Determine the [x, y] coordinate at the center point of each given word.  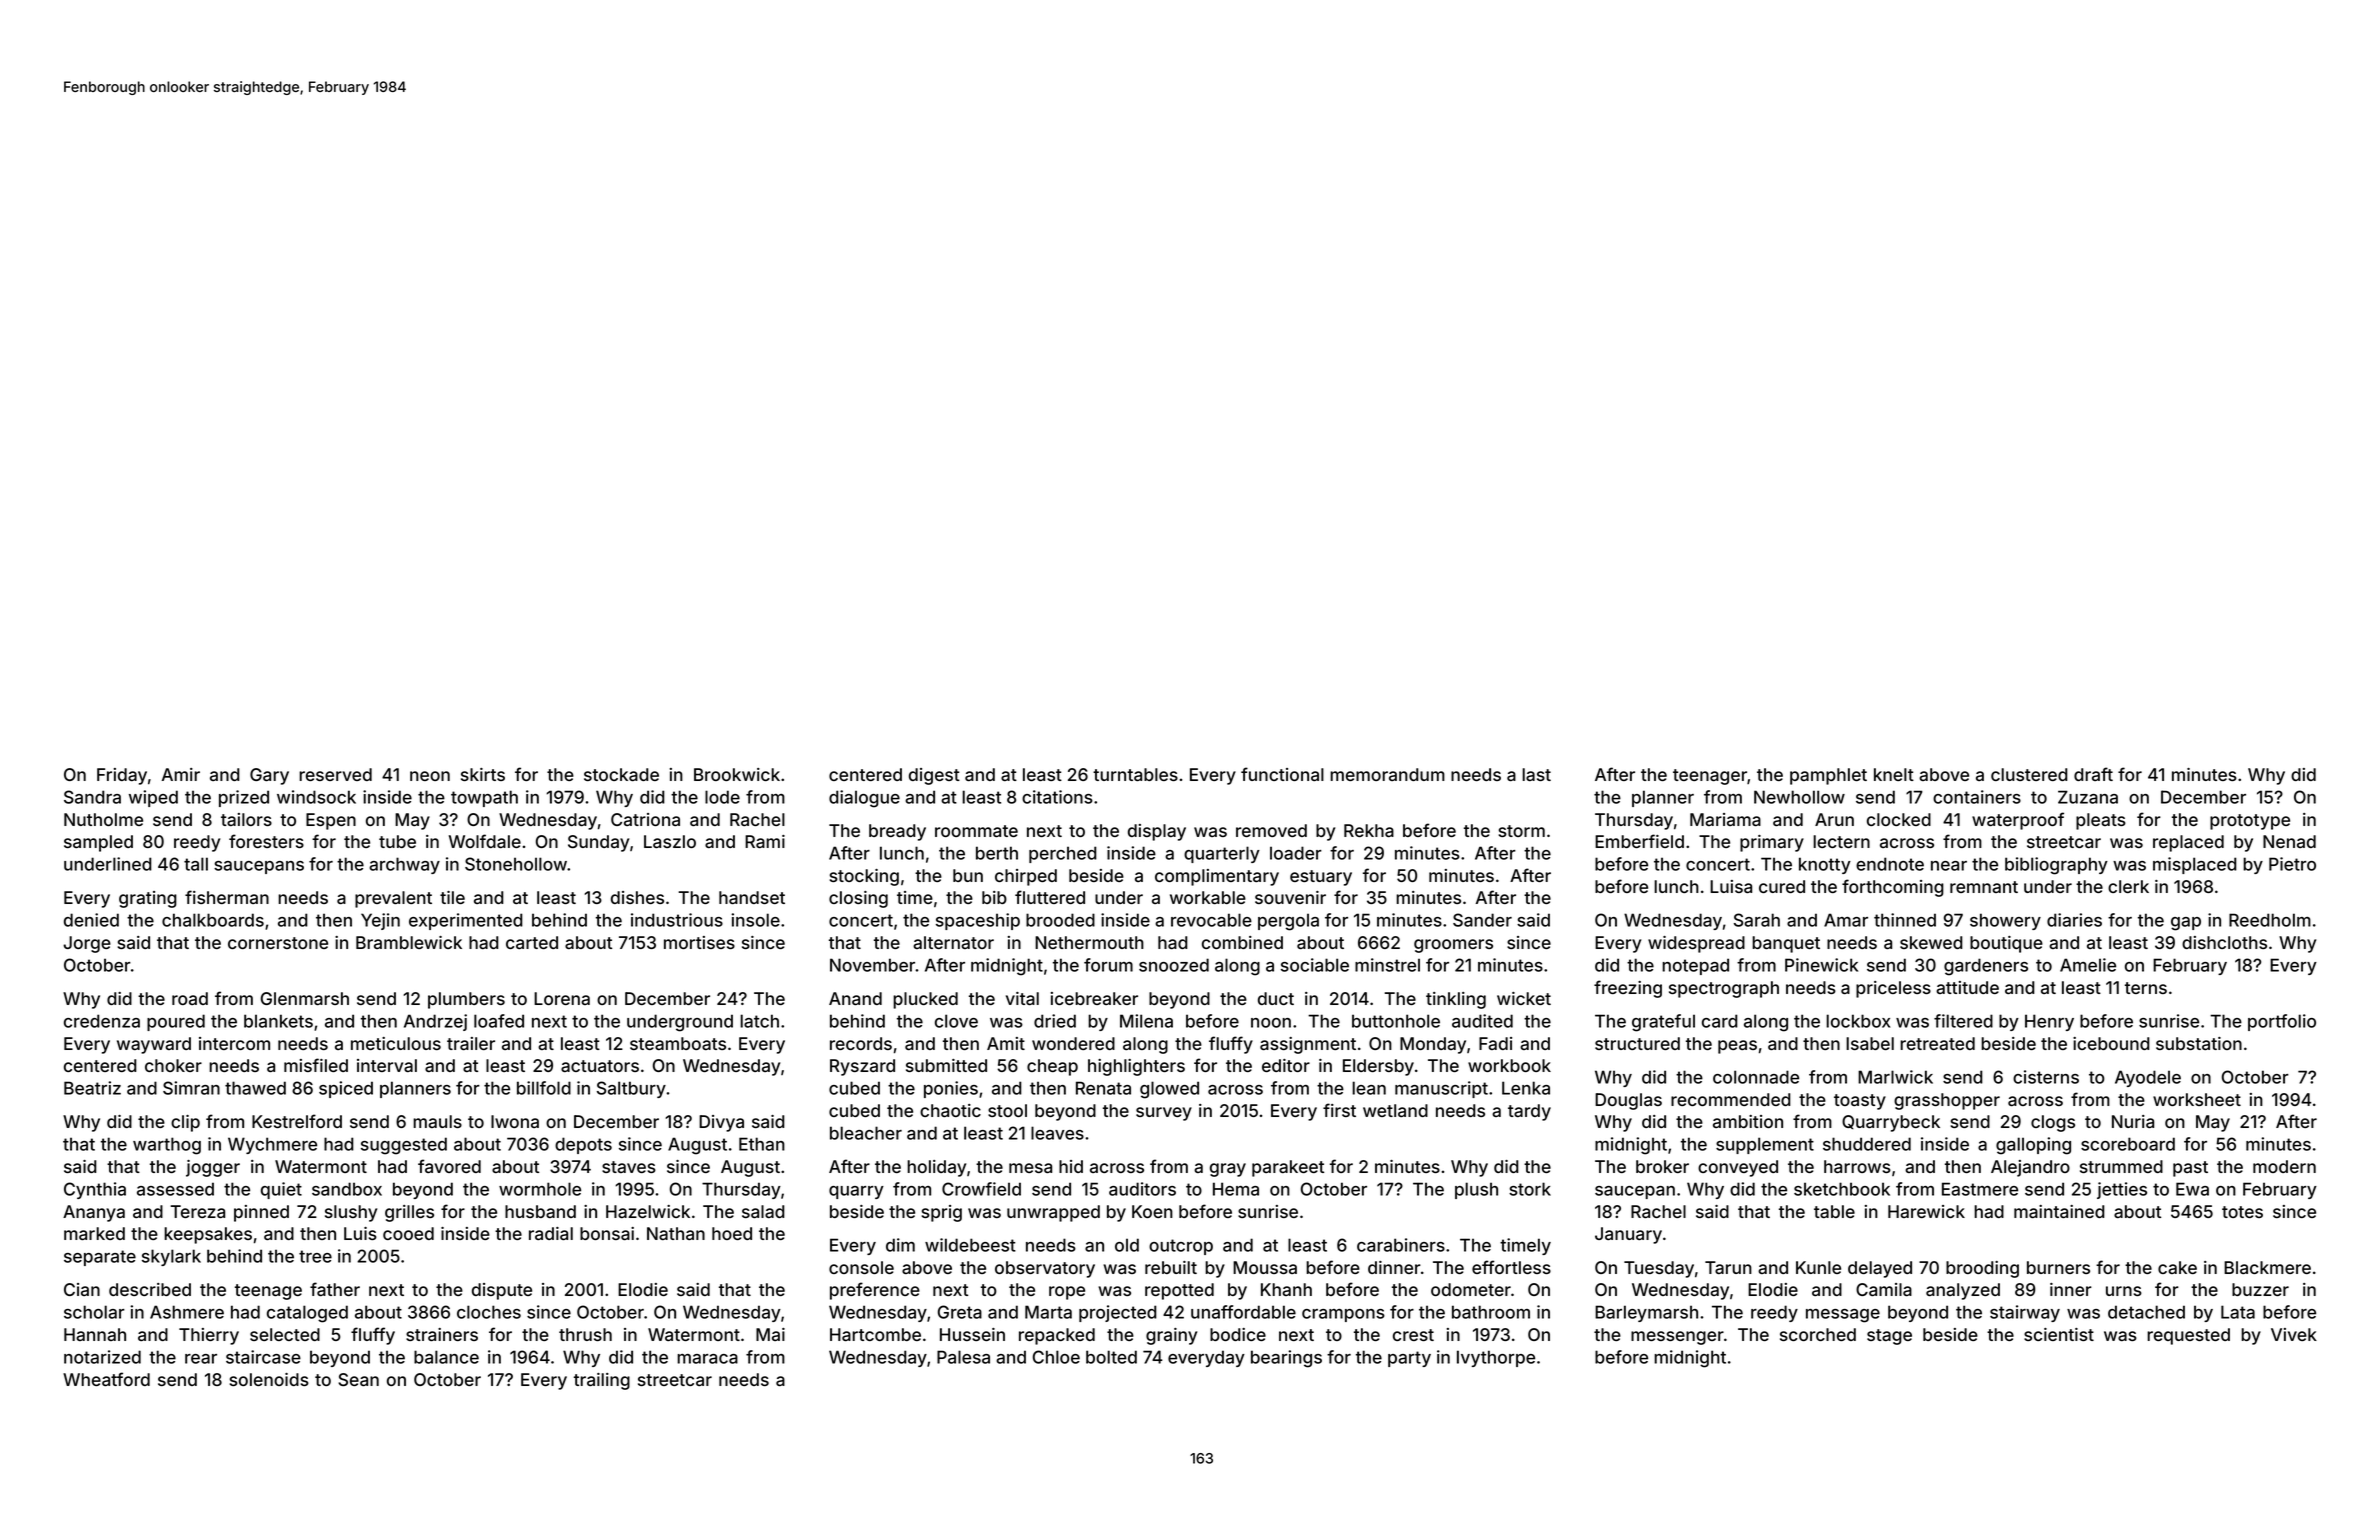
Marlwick [1895, 1077]
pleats [2101, 821]
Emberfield [1639, 841]
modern [2284, 1166]
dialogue [864, 799]
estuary [1321, 878]
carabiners [1401, 1245]
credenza [102, 1021]
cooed [408, 1233]
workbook [1509, 1065]
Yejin [380, 921]
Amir [181, 774]
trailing [602, 1381]
